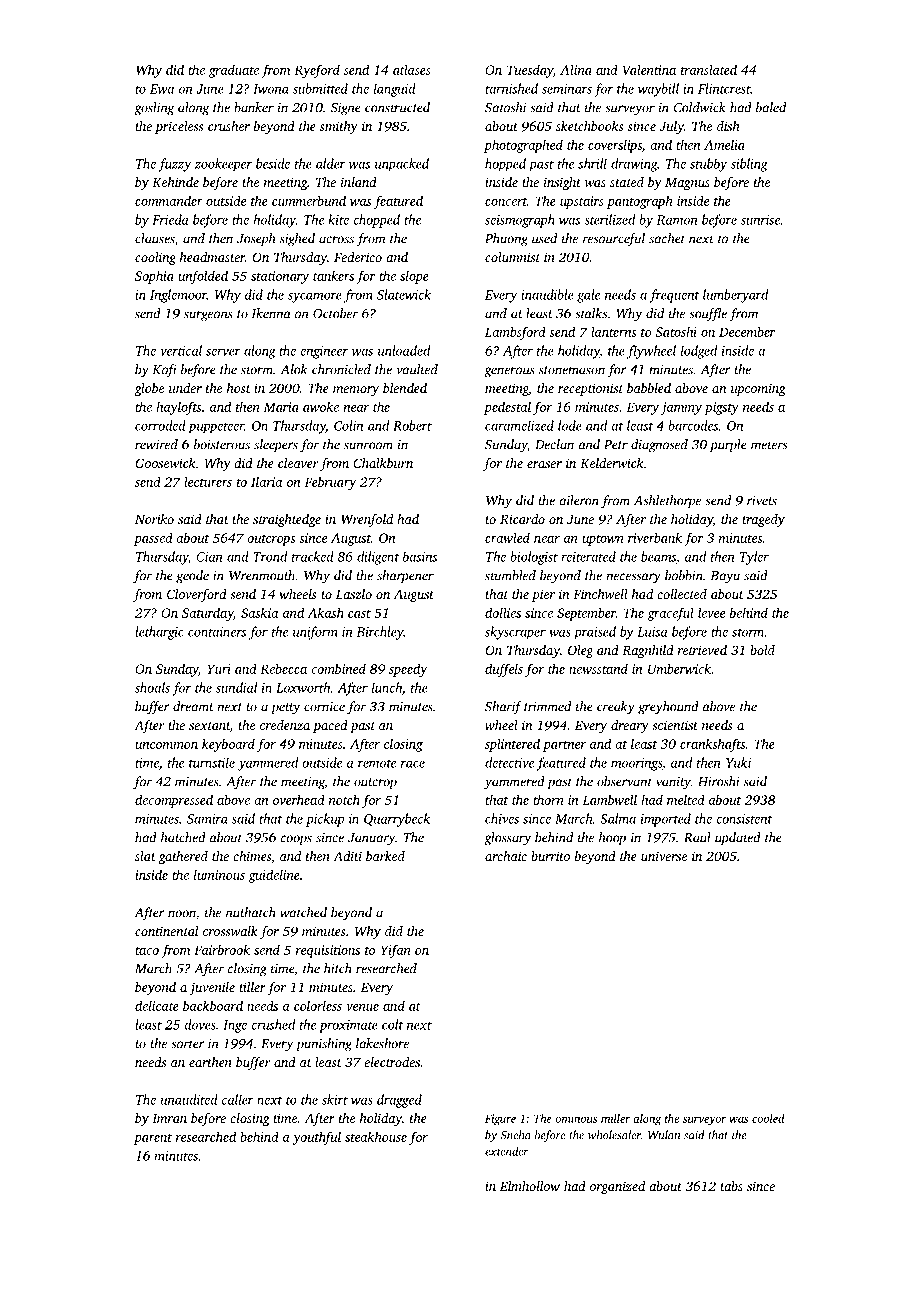  What do you see at coordinates (299, 799) in the screenshot?
I see `overhead` at bounding box center [299, 799].
